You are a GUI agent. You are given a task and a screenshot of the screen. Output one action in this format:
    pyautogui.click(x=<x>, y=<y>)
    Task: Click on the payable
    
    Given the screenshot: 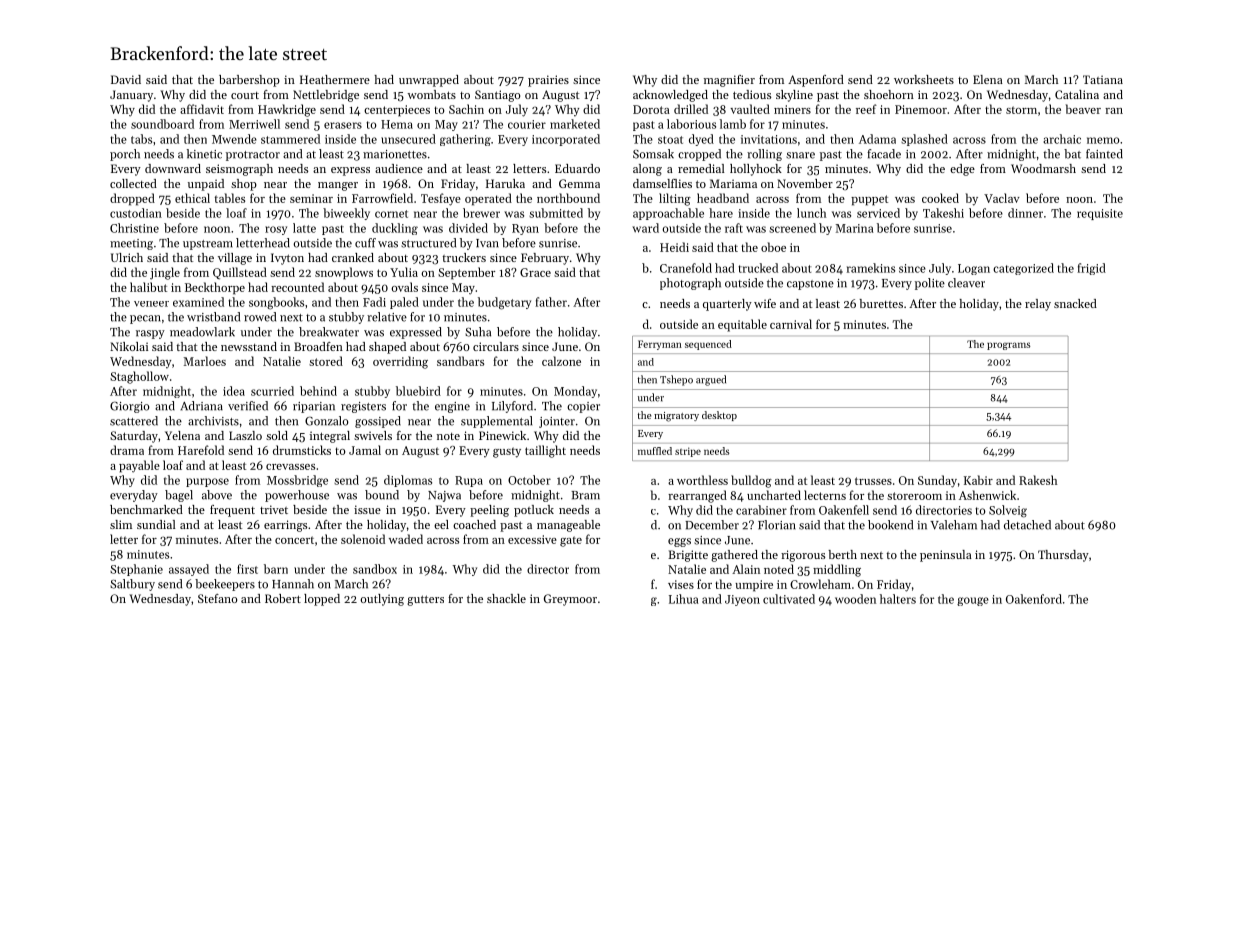 What is the action you would take?
    pyautogui.click(x=139, y=466)
